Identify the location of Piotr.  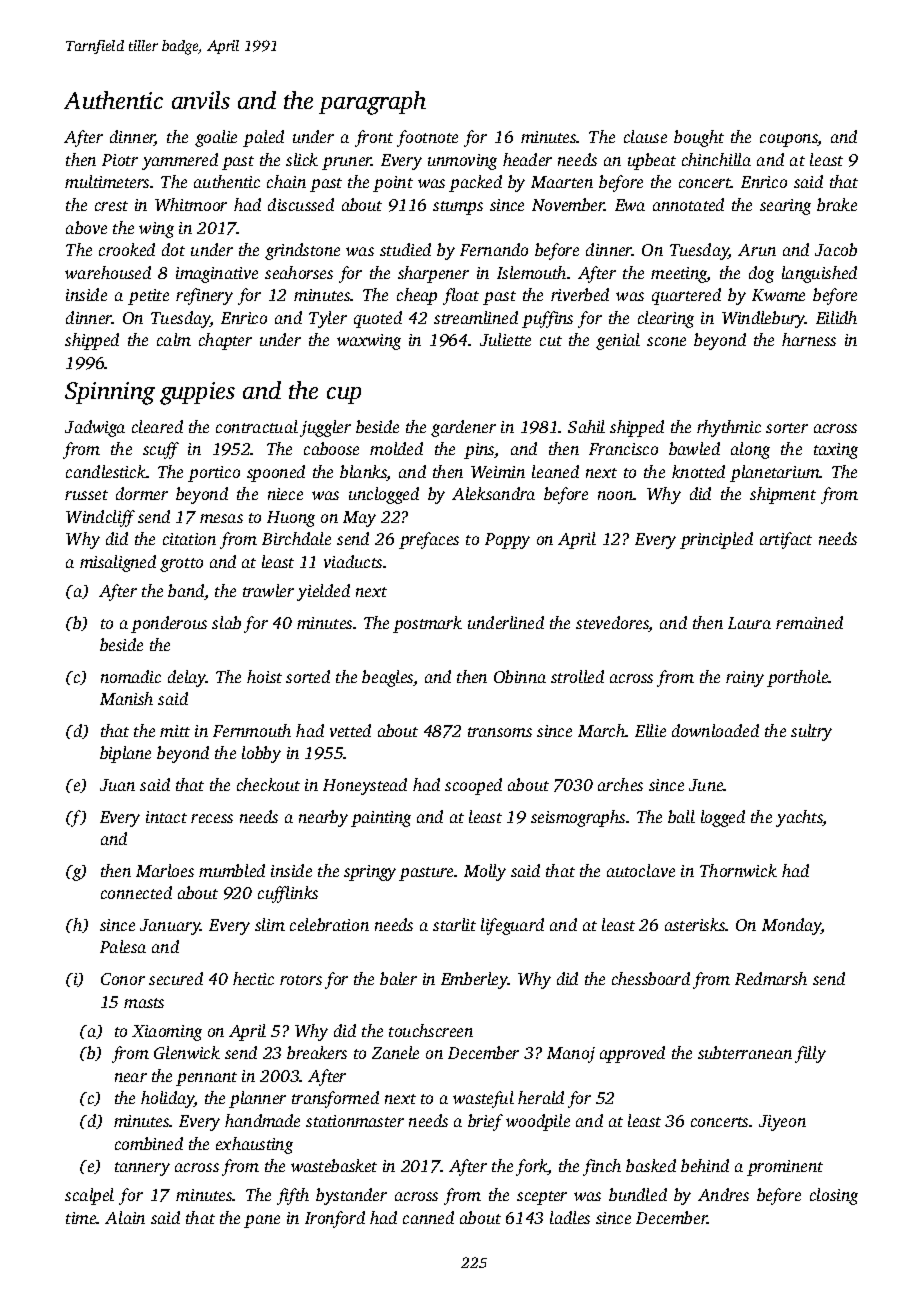
(120, 160).
